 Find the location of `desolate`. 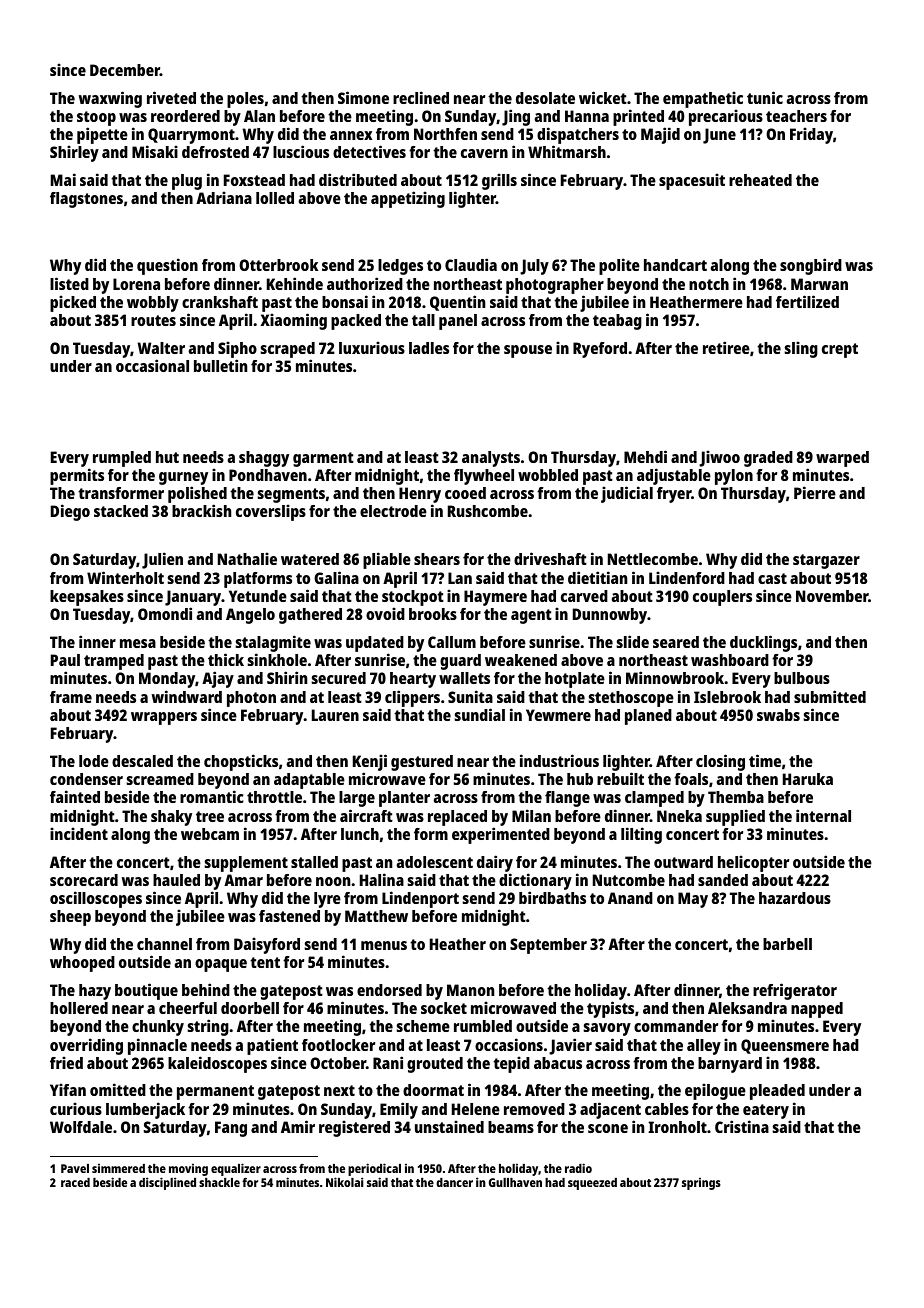

desolate is located at coordinates (545, 98).
